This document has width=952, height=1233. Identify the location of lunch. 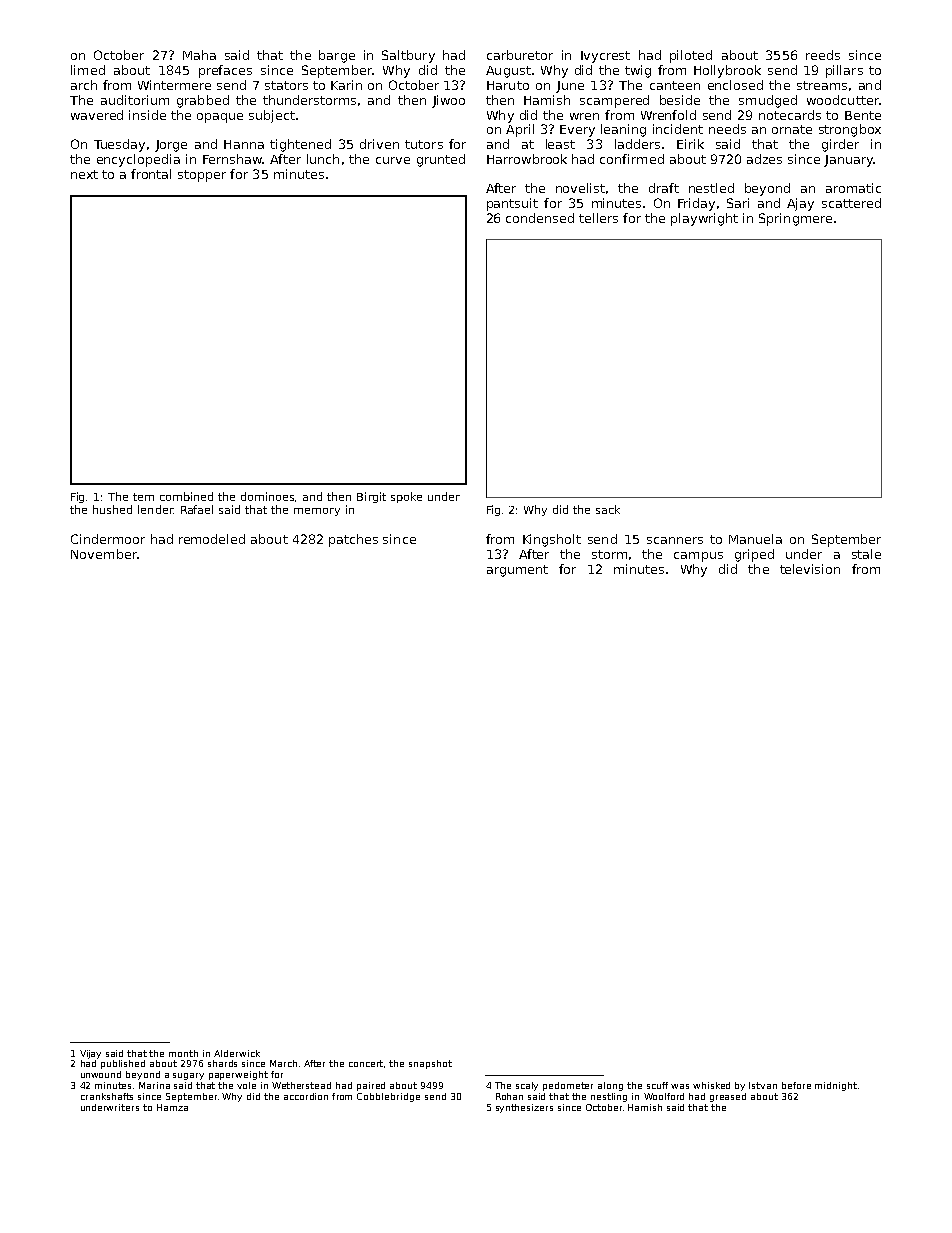
(323, 159).
